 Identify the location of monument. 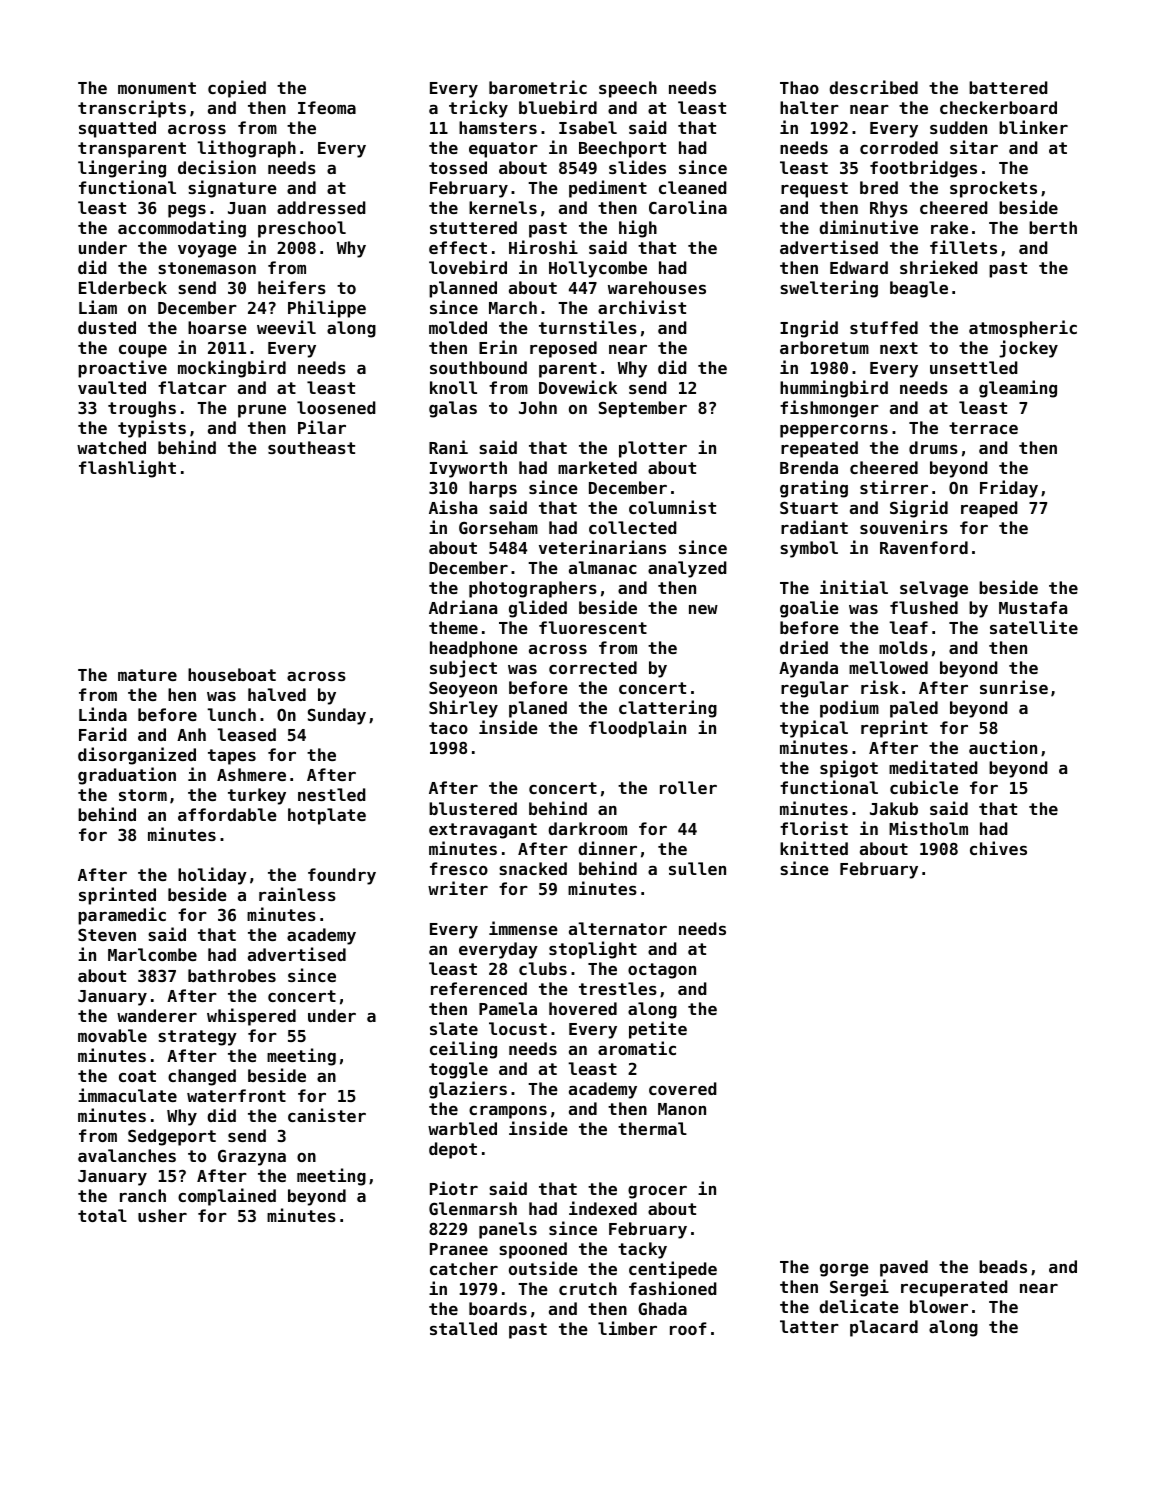
(157, 88).
